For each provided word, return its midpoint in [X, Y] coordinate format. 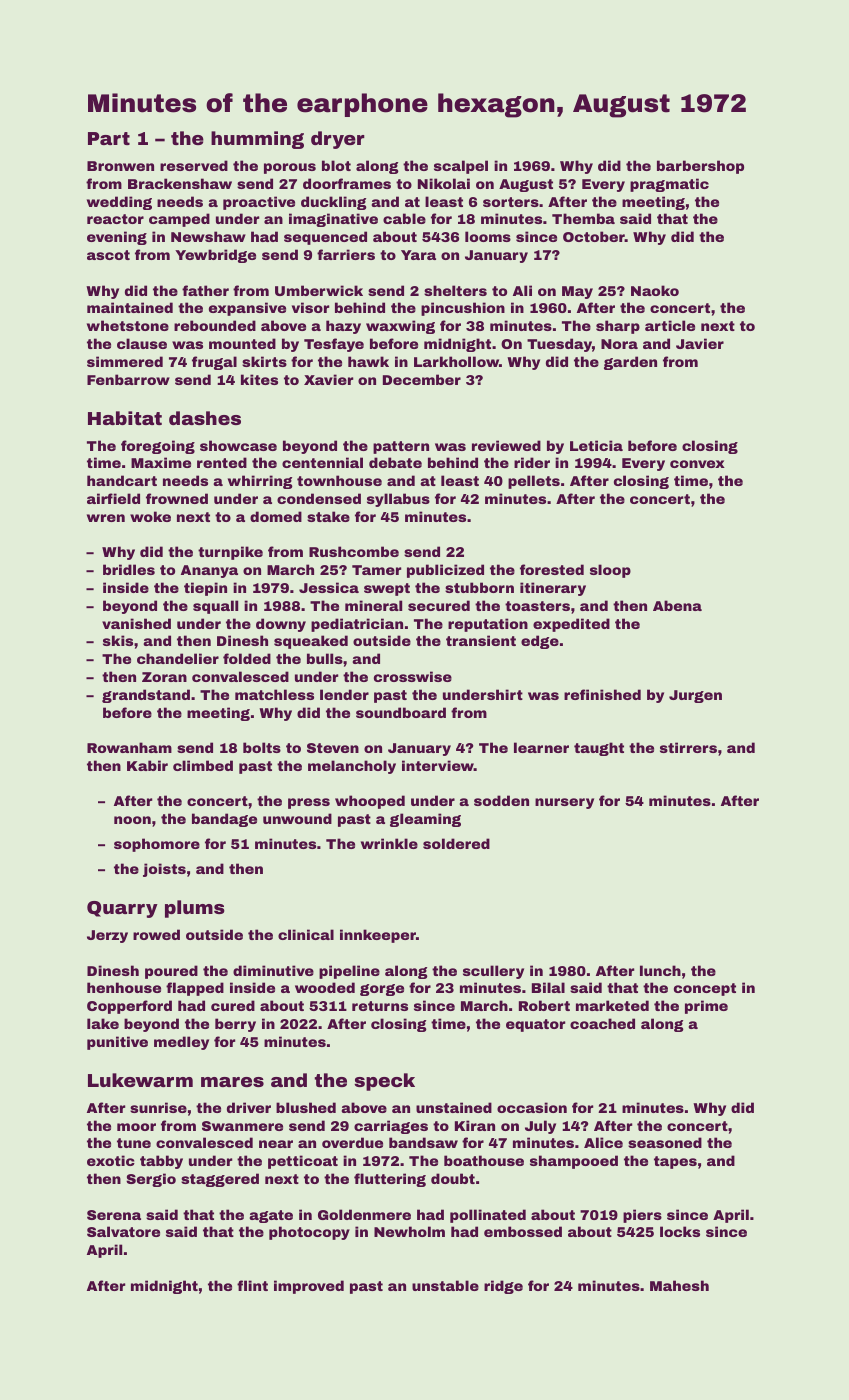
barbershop [700, 167]
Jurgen [695, 696]
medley [181, 1043]
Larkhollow [456, 361]
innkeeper [378, 936]
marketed [612, 1005]
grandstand [146, 696]
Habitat [125, 418]
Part [109, 138]
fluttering [390, 1180]
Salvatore [123, 1231]
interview [438, 765]
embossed [523, 1231]
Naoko [655, 290]
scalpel [461, 167]
